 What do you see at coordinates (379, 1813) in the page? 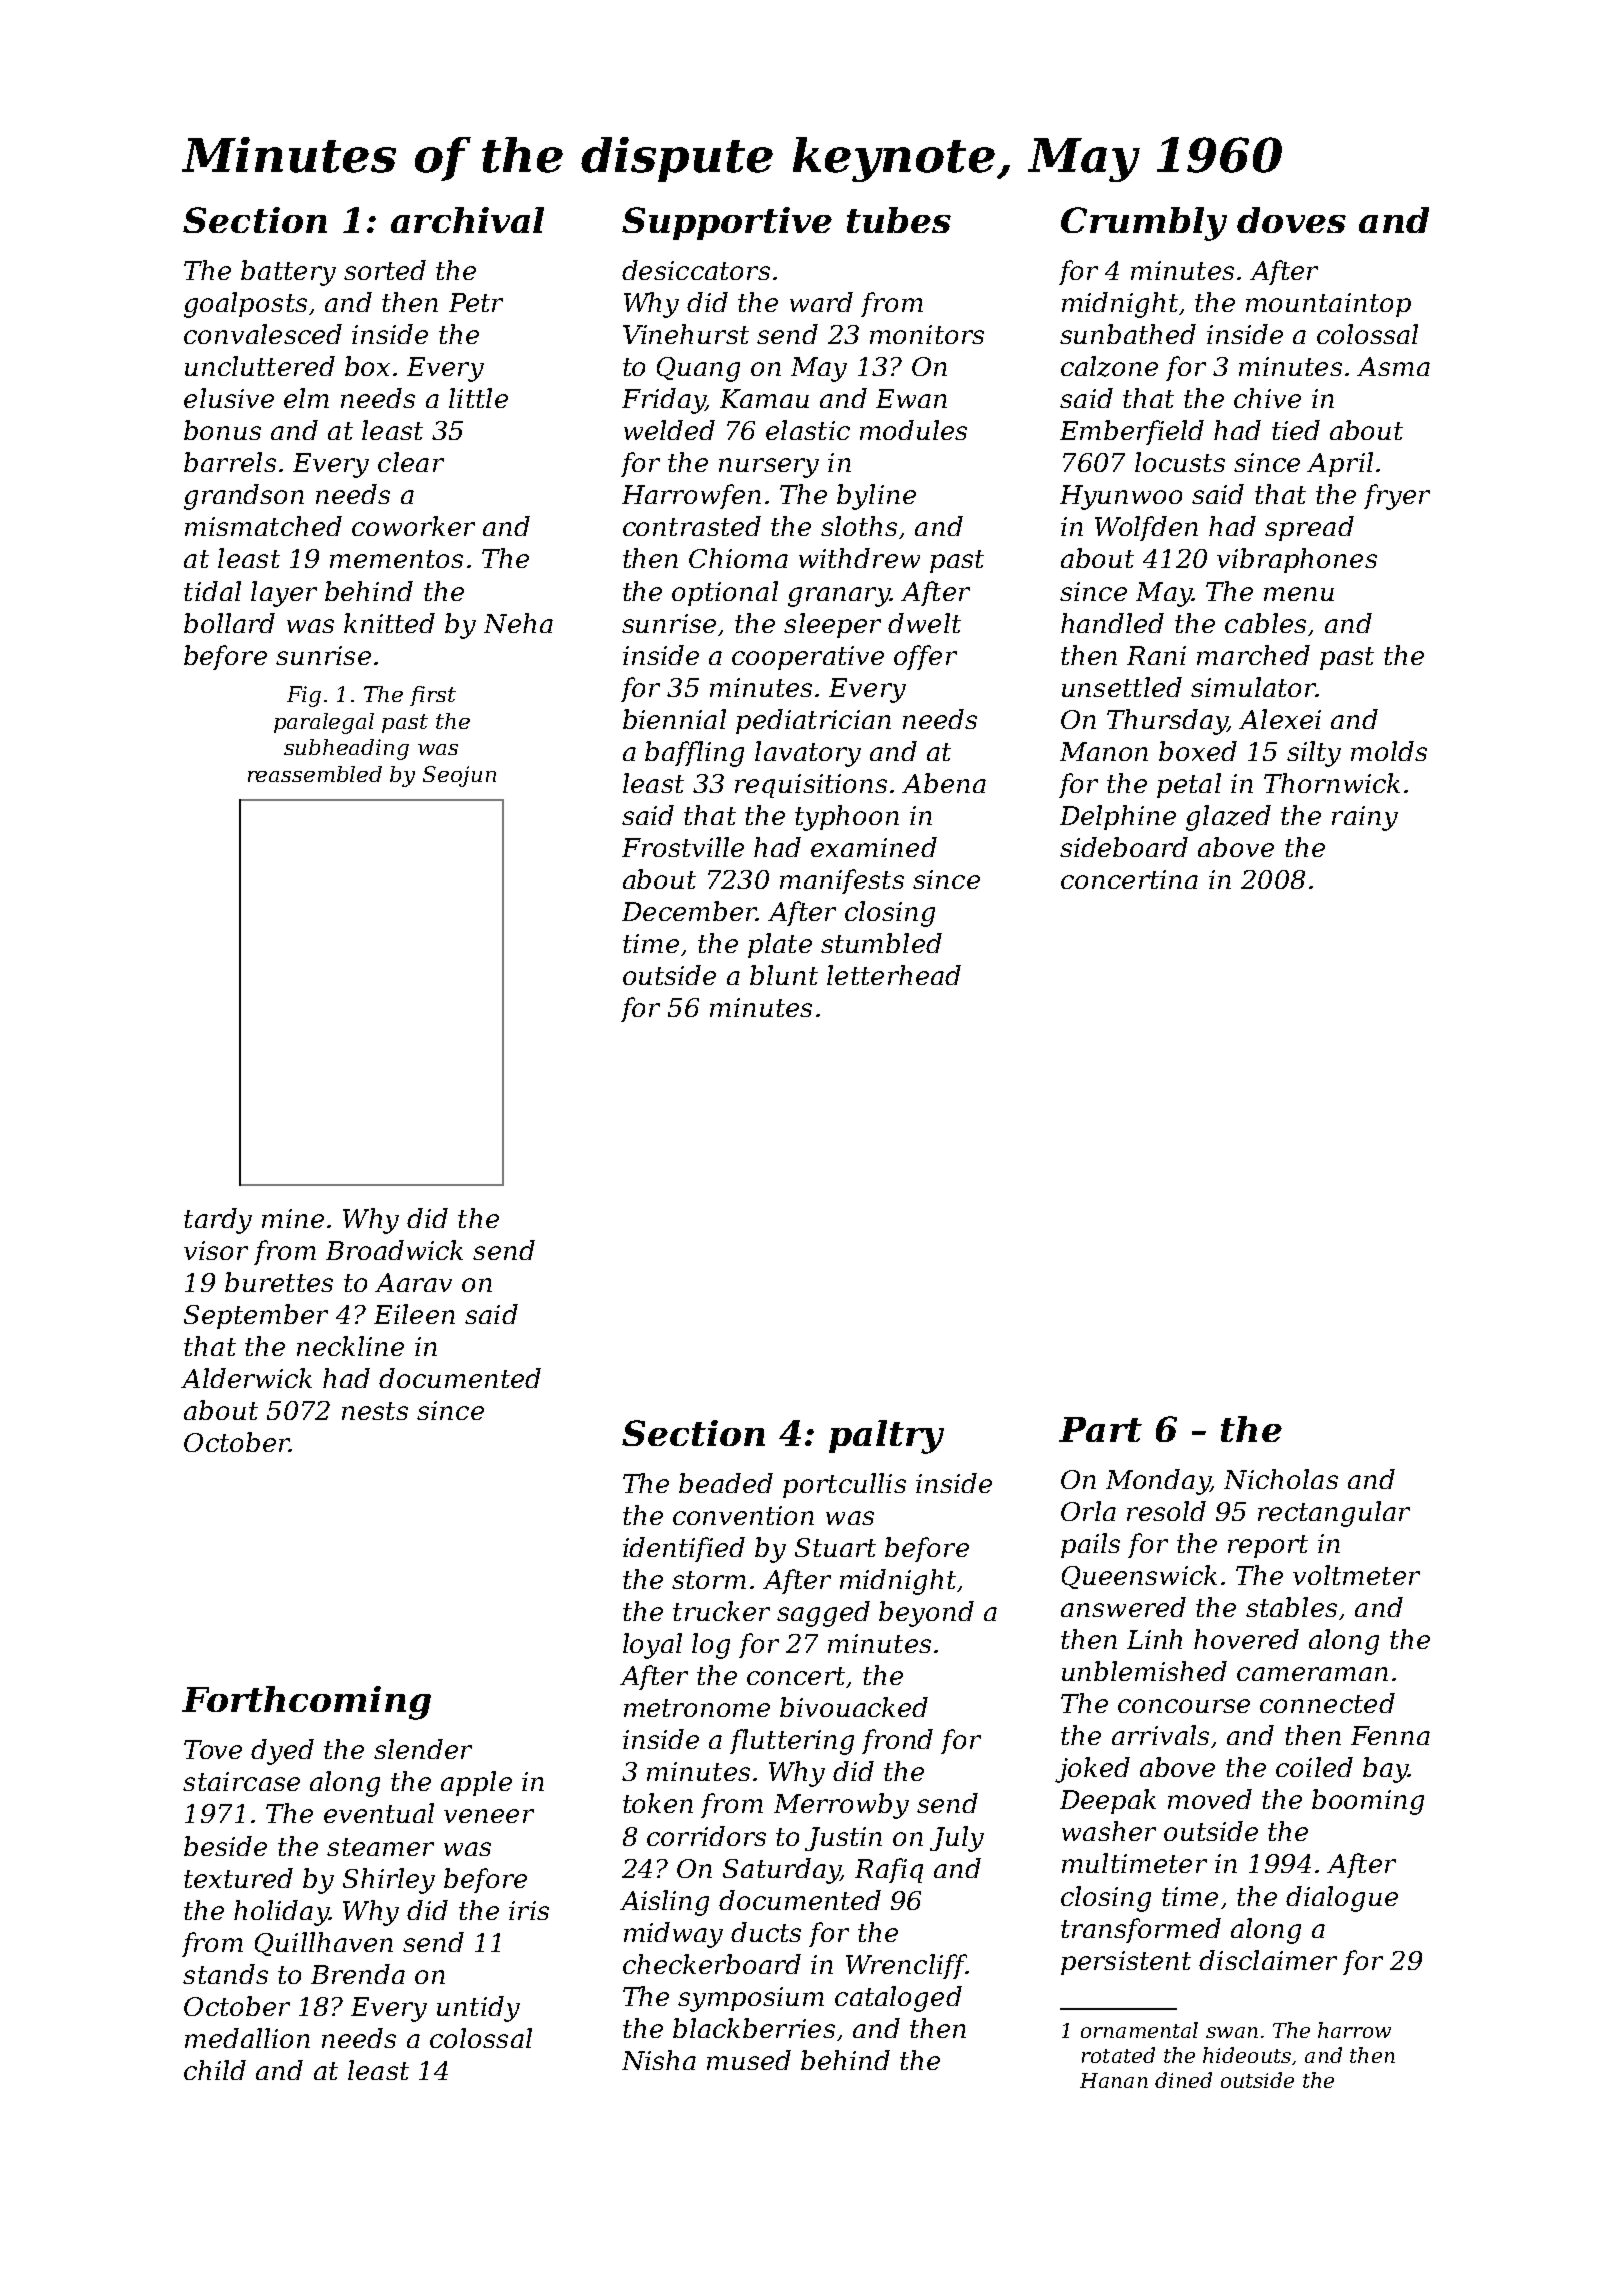
I see `eventual` at bounding box center [379, 1813].
